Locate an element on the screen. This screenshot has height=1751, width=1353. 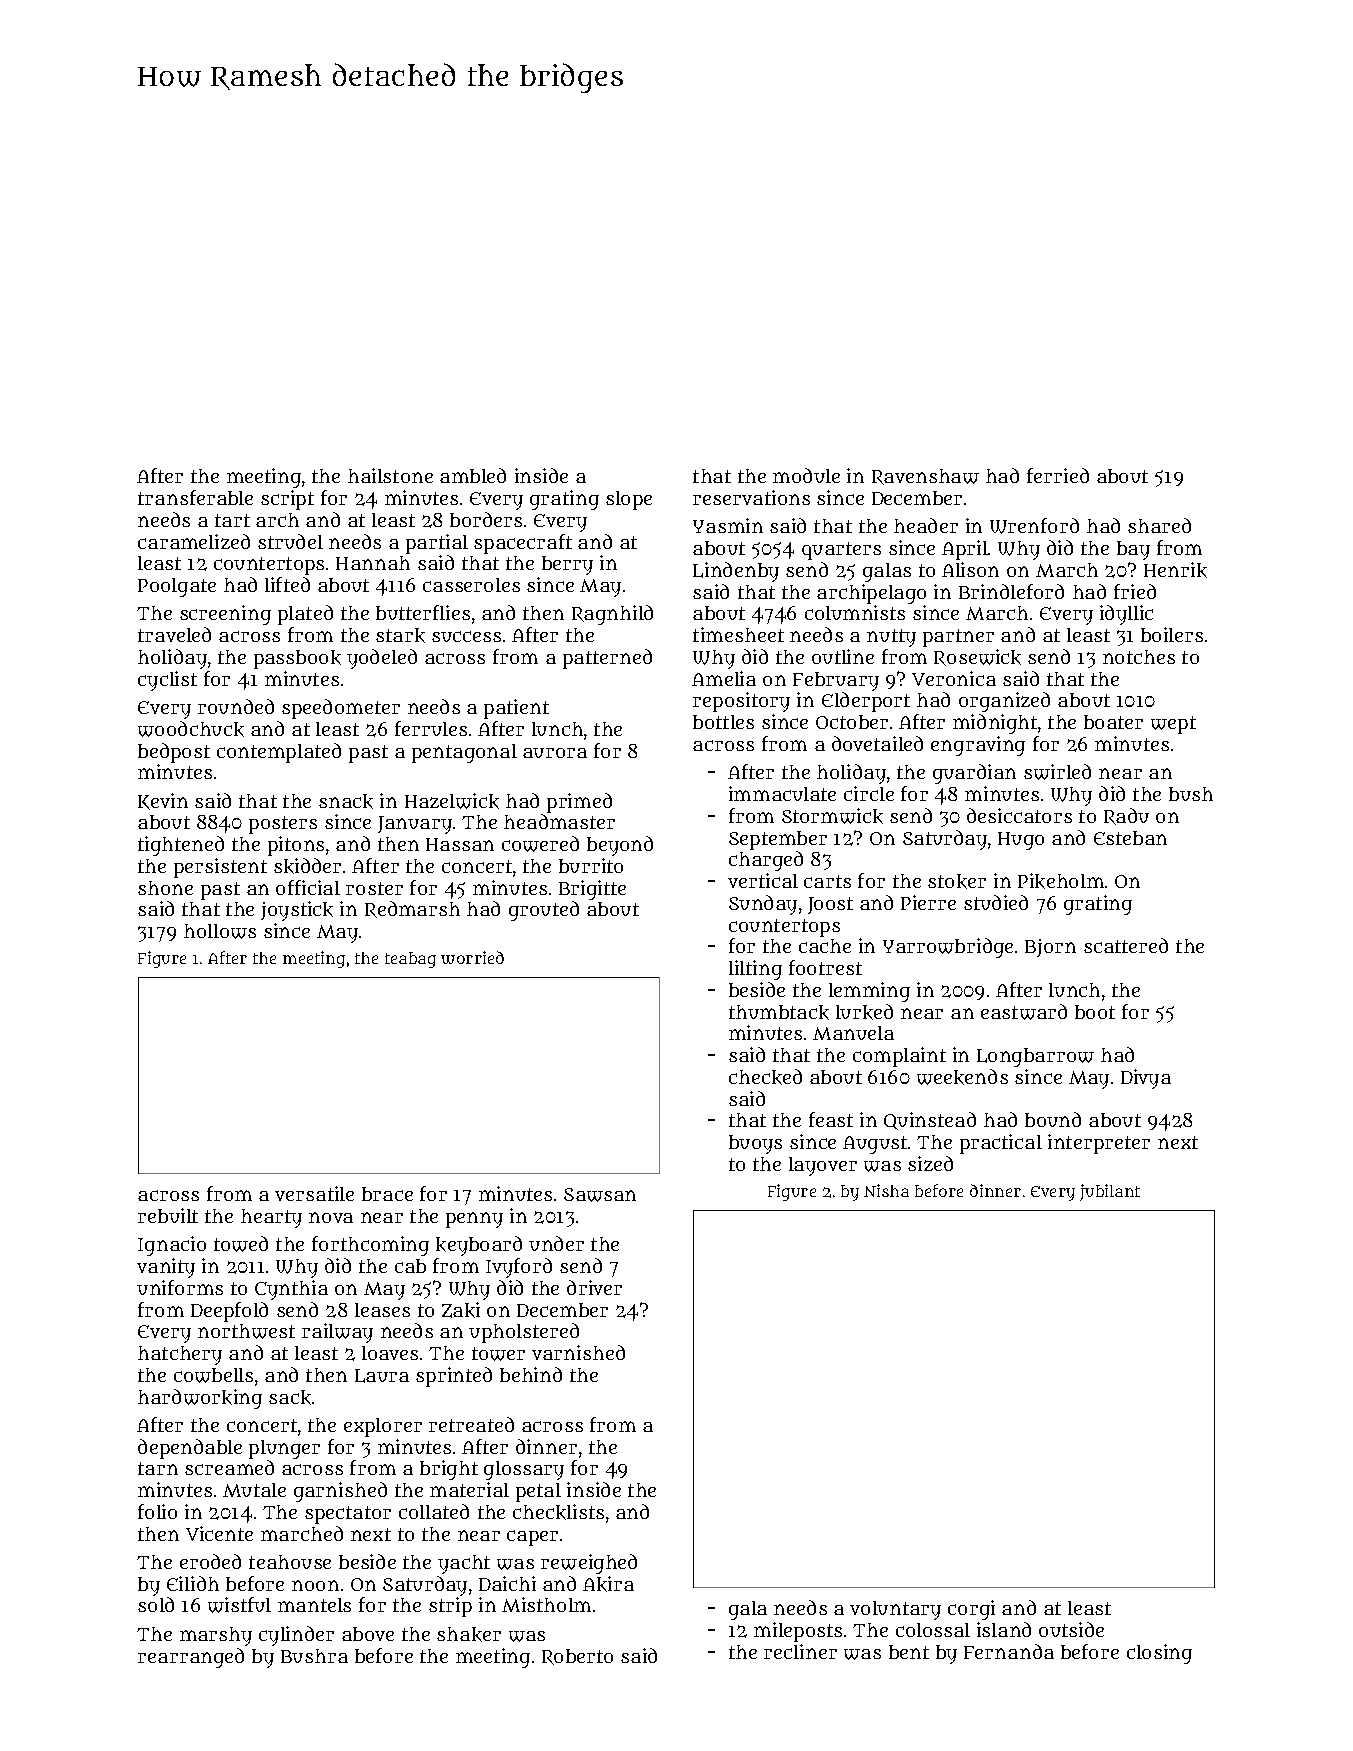
folio is located at coordinates (157, 1511).
